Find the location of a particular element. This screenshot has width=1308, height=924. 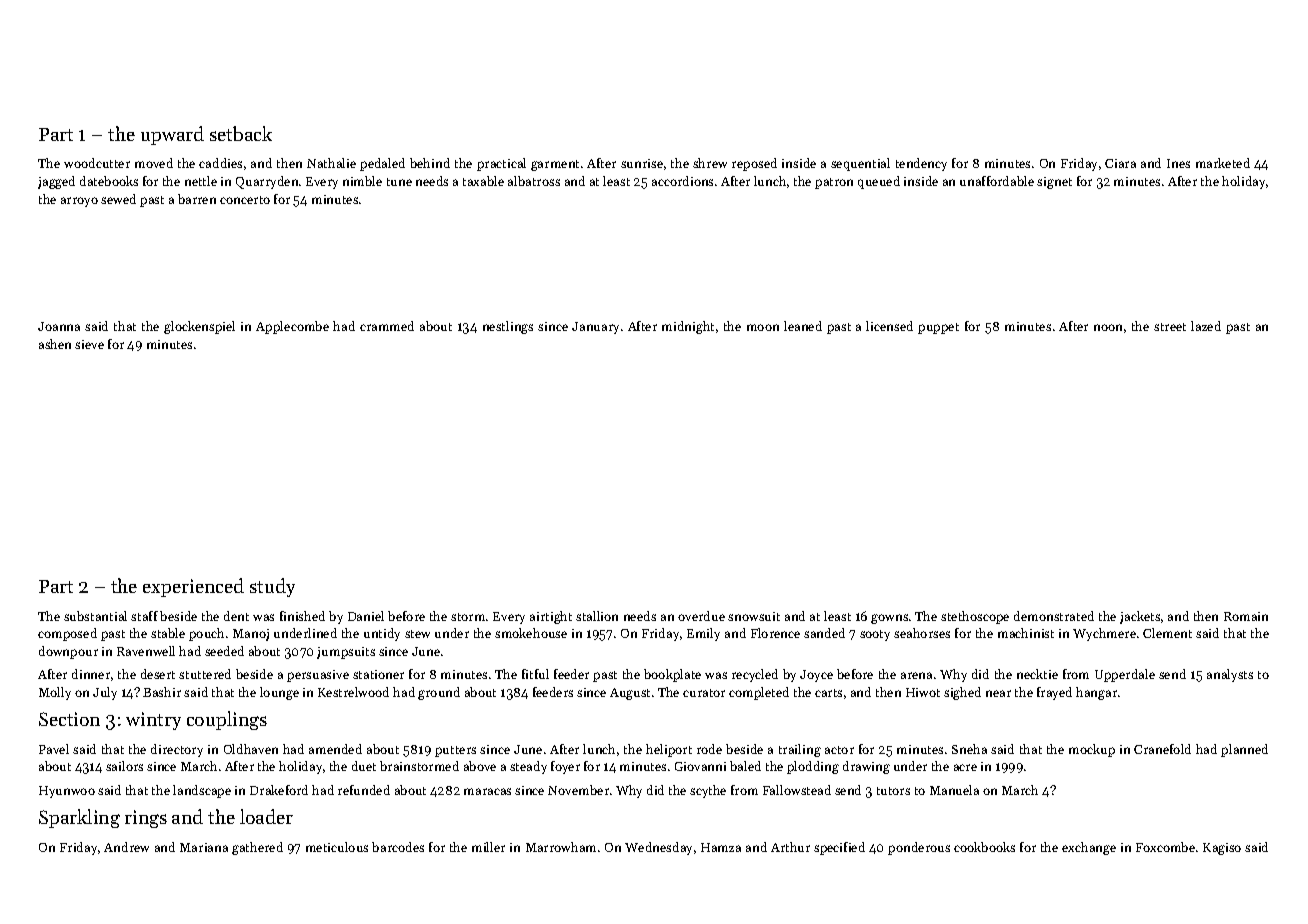

frayed is located at coordinates (1054, 693).
